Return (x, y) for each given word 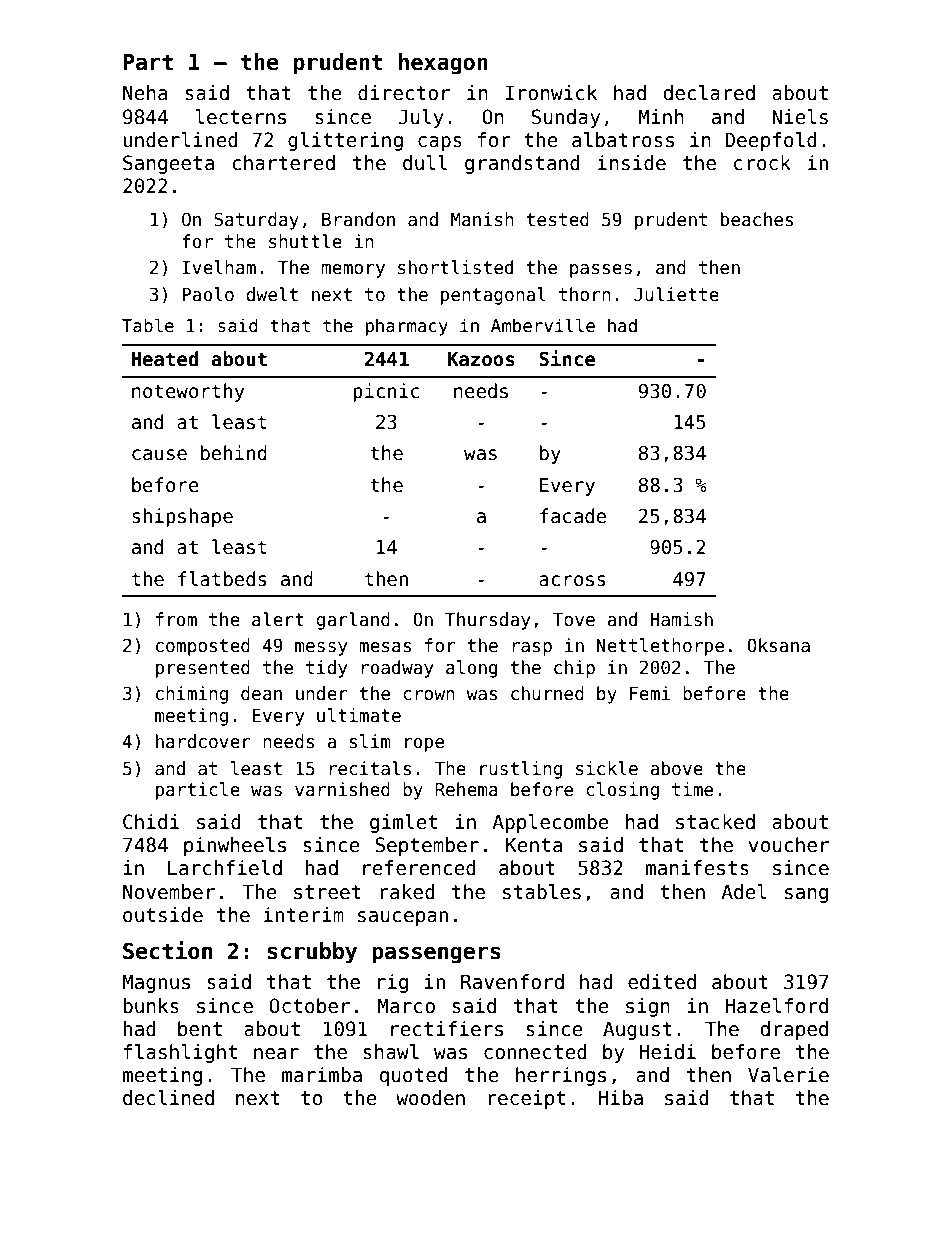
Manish (482, 219)
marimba (322, 1075)
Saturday (256, 221)
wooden (430, 1098)
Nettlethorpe (660, 647)
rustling (521, 770)
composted (203, 647)
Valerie (788, 1075)
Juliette (676, 294)
